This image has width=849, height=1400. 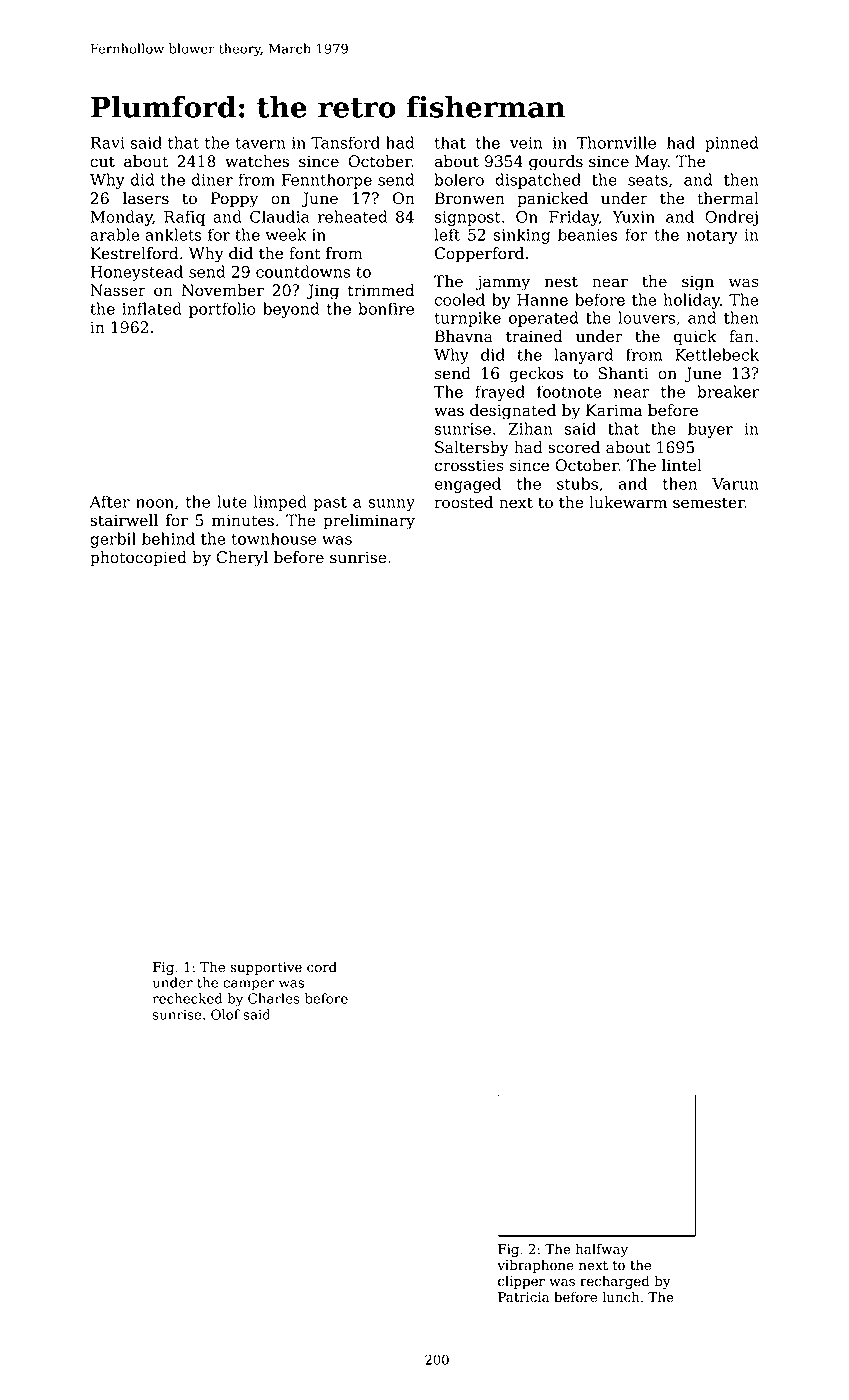 What do you see at coordinates (628, 502) in the image?
I see `lukewarm` at bounding box center [628, 502].
